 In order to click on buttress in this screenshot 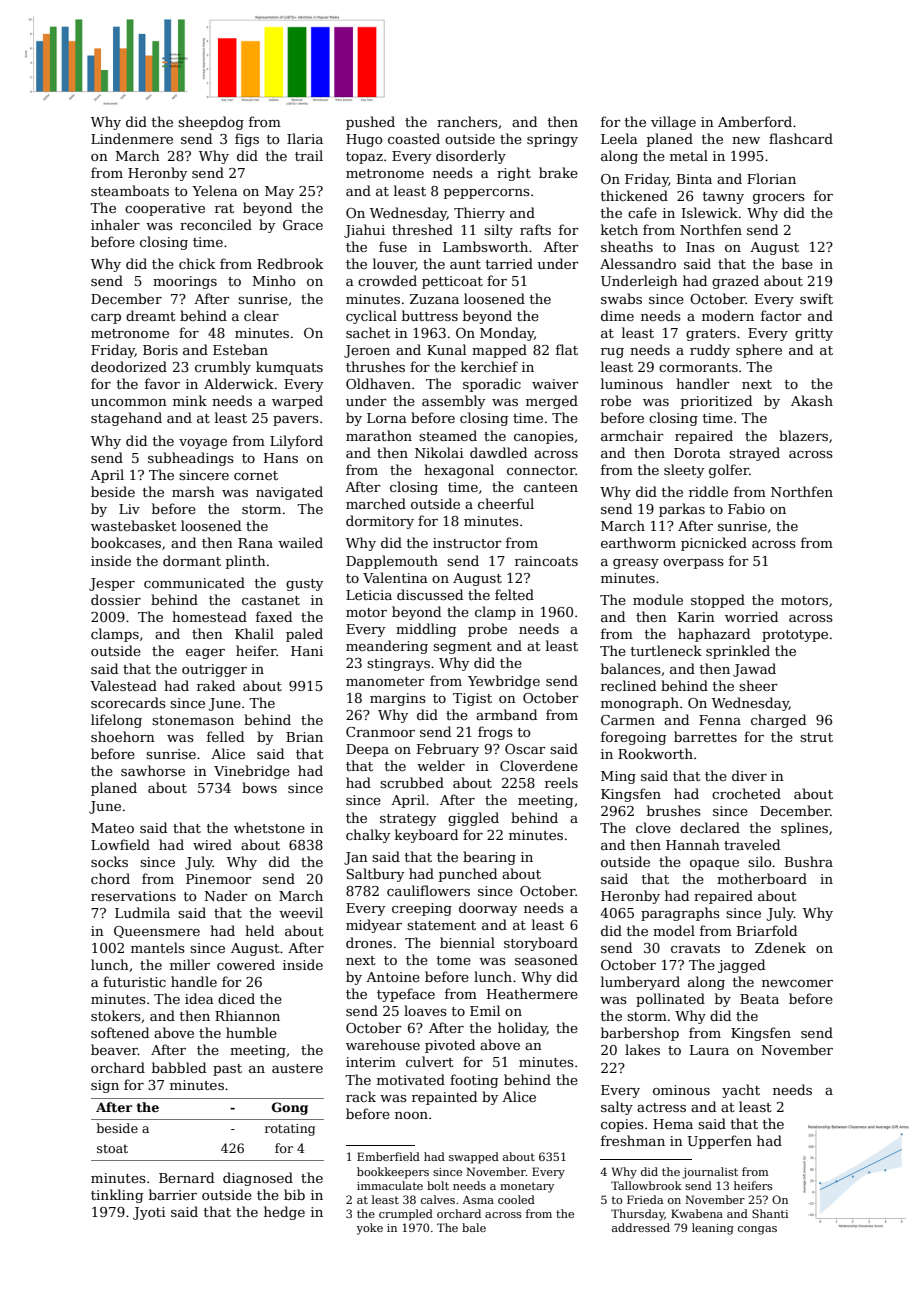, I will do `click(430, 315)`.
